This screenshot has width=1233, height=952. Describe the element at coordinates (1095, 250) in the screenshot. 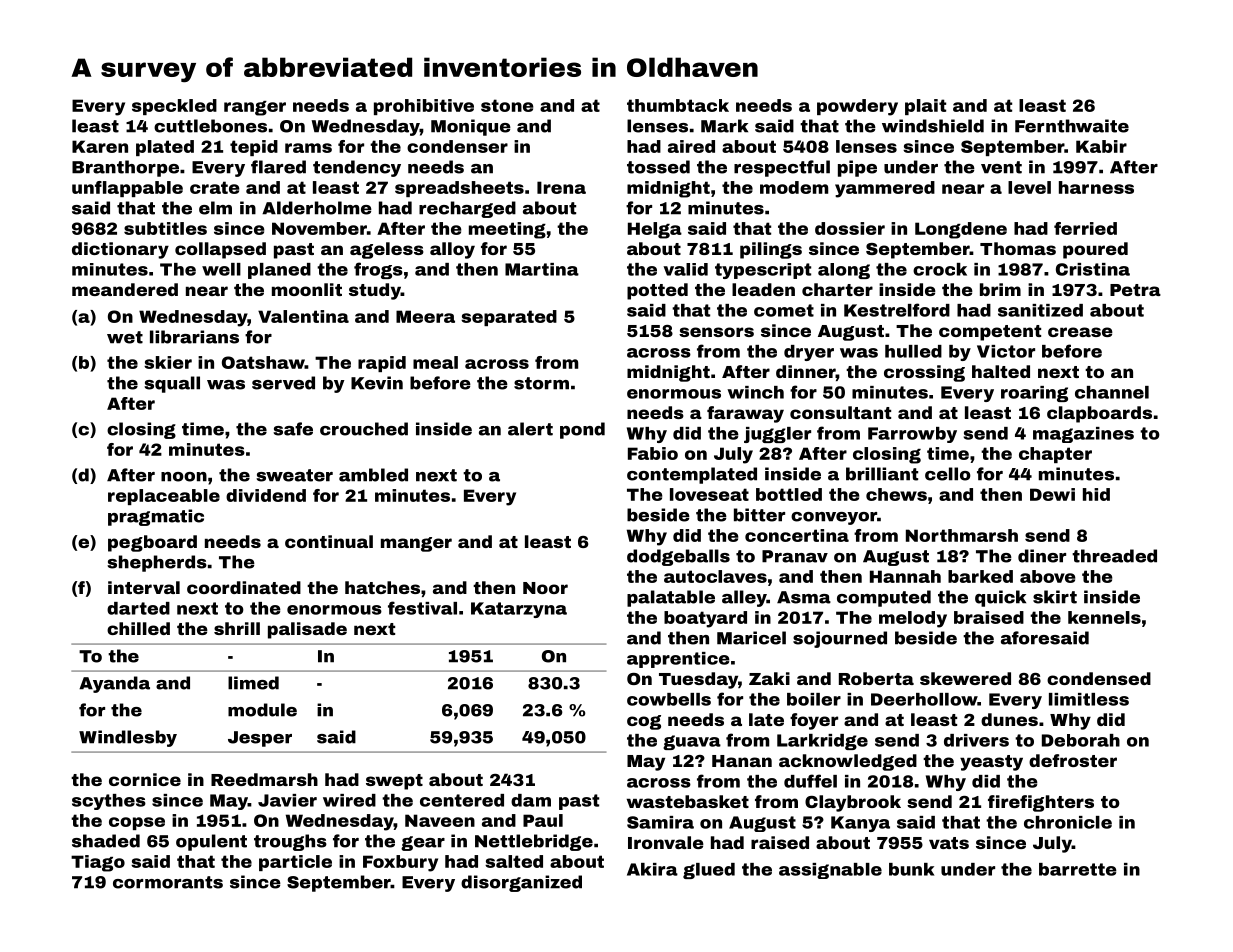

I see `poured` at that location.
